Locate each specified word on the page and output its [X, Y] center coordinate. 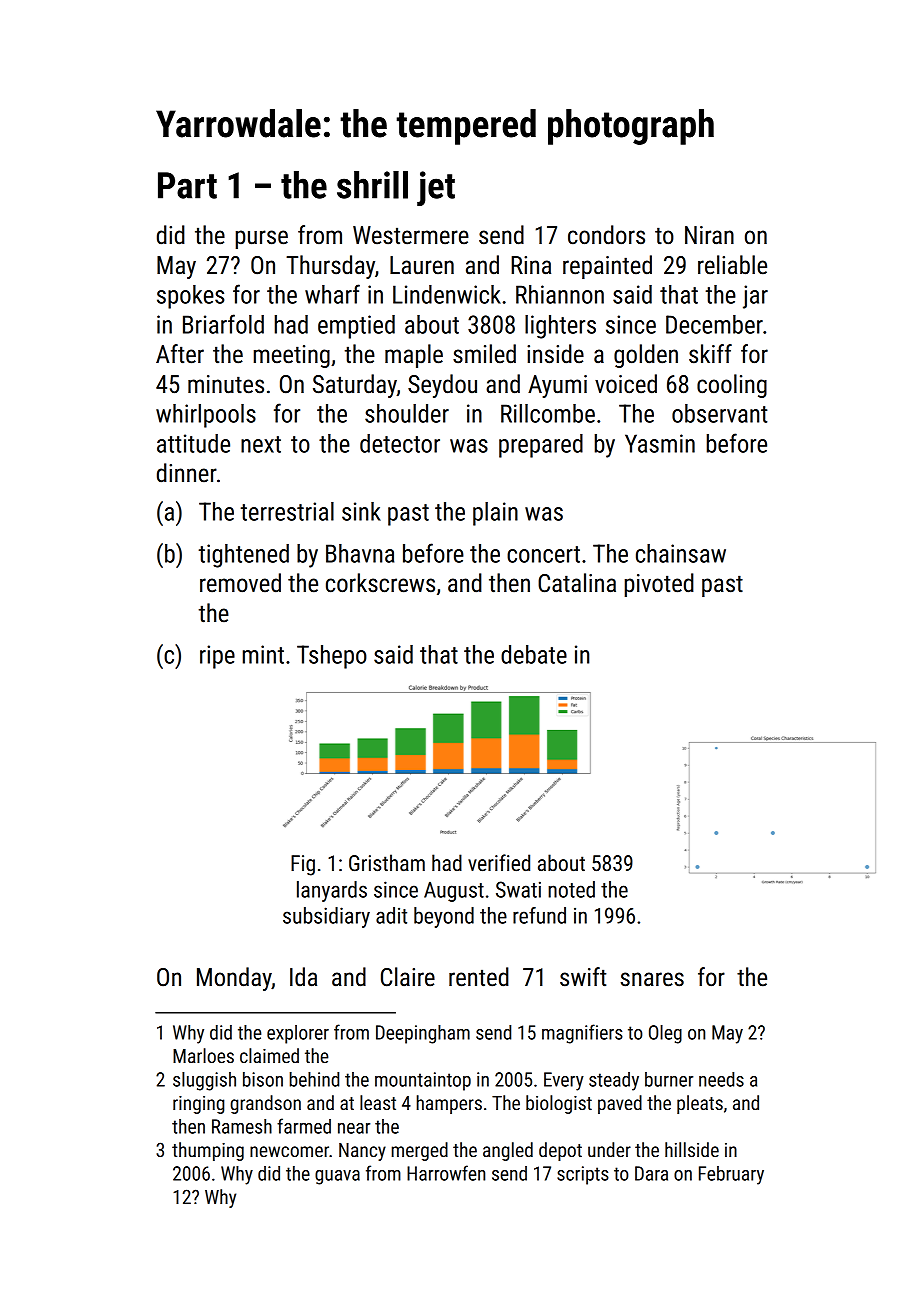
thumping [208, 1151]
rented [479, 977]
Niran [709, 235]
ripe [217, 657]
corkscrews [380, 583]
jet [436, 188]
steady [614, 1081]
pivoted [659, 585]
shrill [372, 185]
